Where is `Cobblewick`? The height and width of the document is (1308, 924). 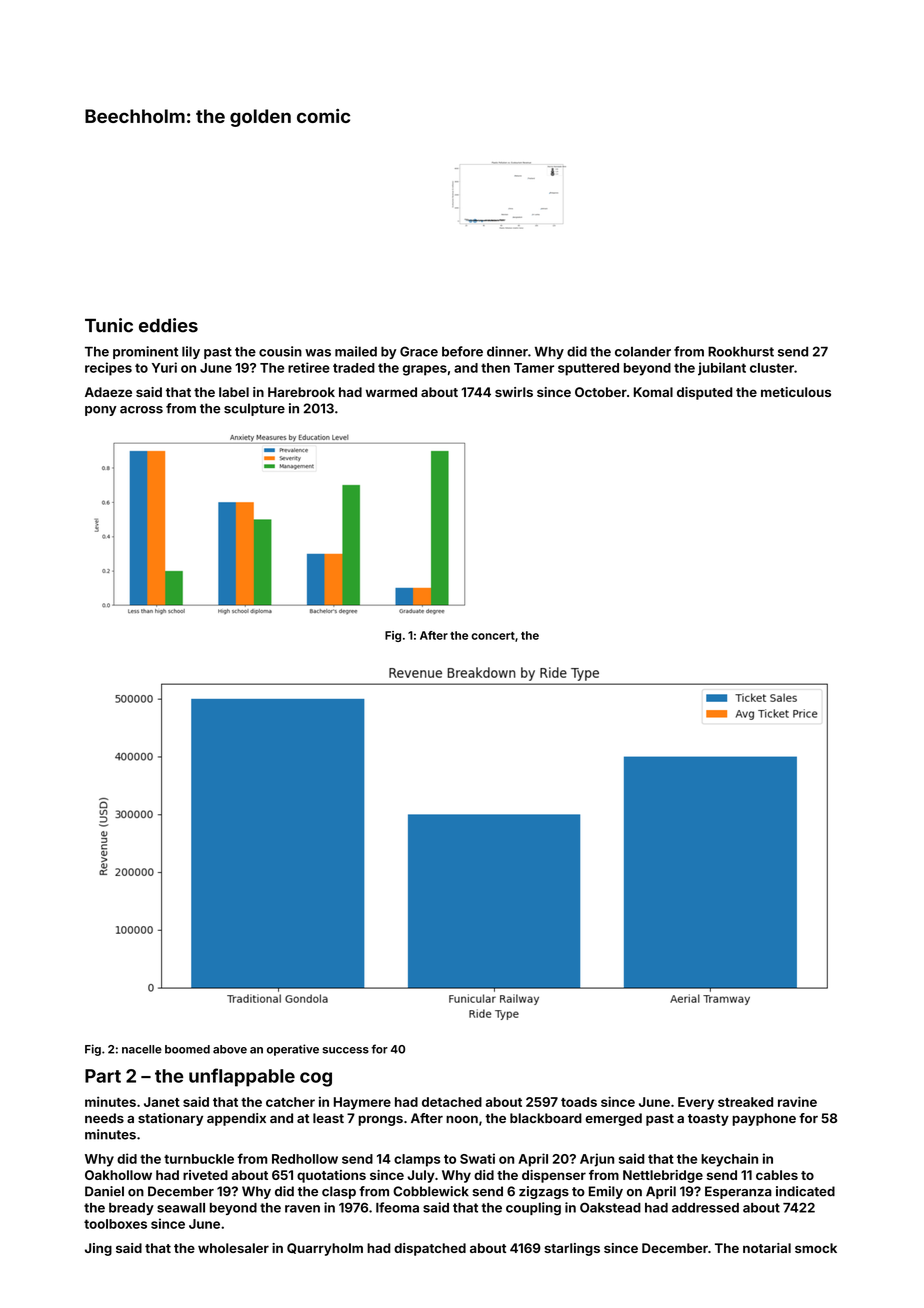 Cobblewick is located at coordinates (431, 1191).
